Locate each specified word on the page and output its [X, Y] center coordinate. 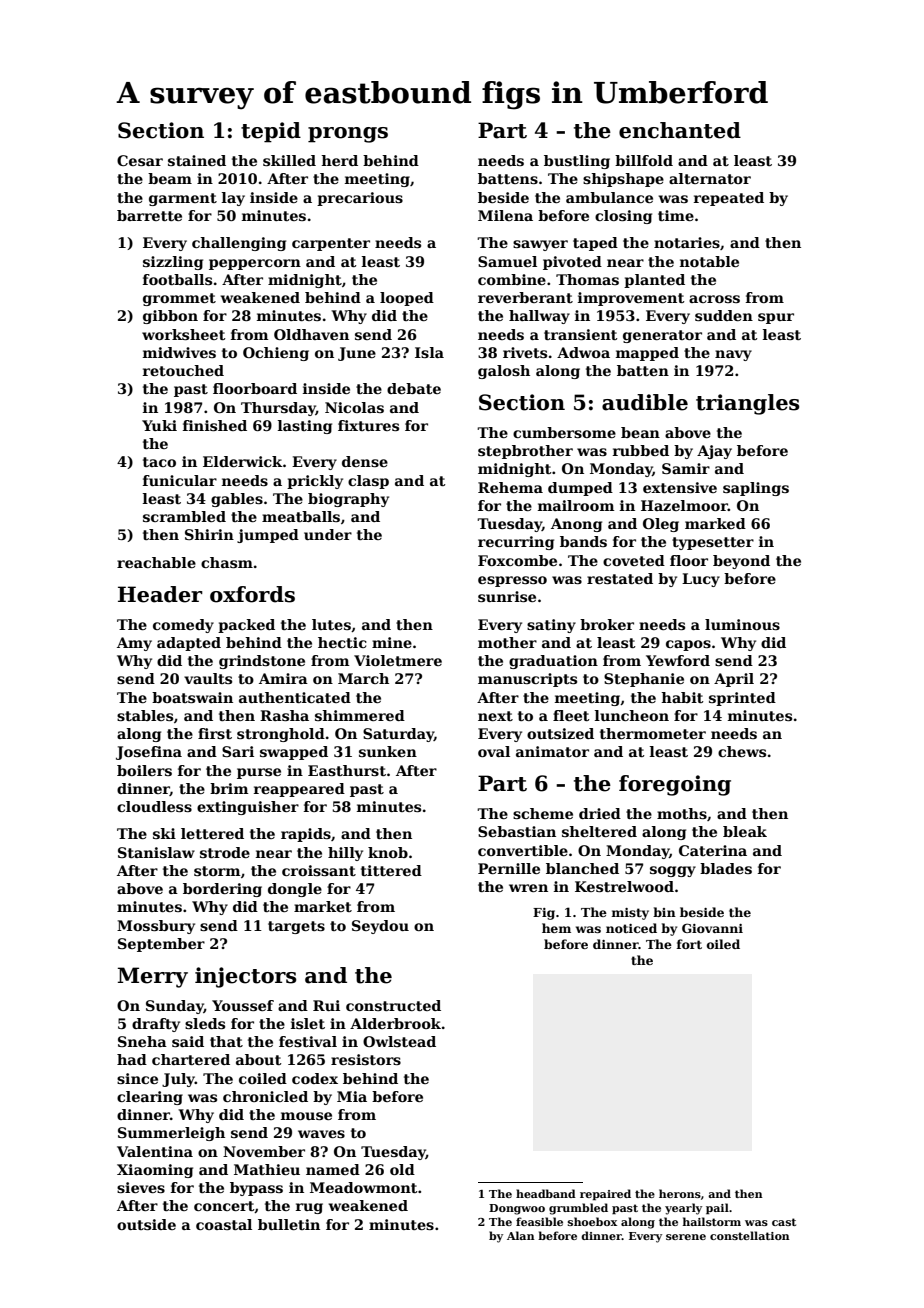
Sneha [142, 1041]
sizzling [173, 263]
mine [392, 642]
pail [717, 1209]
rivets [525, 352]
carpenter [331, 244]
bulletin [289, 1224]
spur [776, 318]
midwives [179, 352]
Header [160, 594]
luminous [742, 624]
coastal [224, 1224]
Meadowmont [364, 1187]
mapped [647, 354]
